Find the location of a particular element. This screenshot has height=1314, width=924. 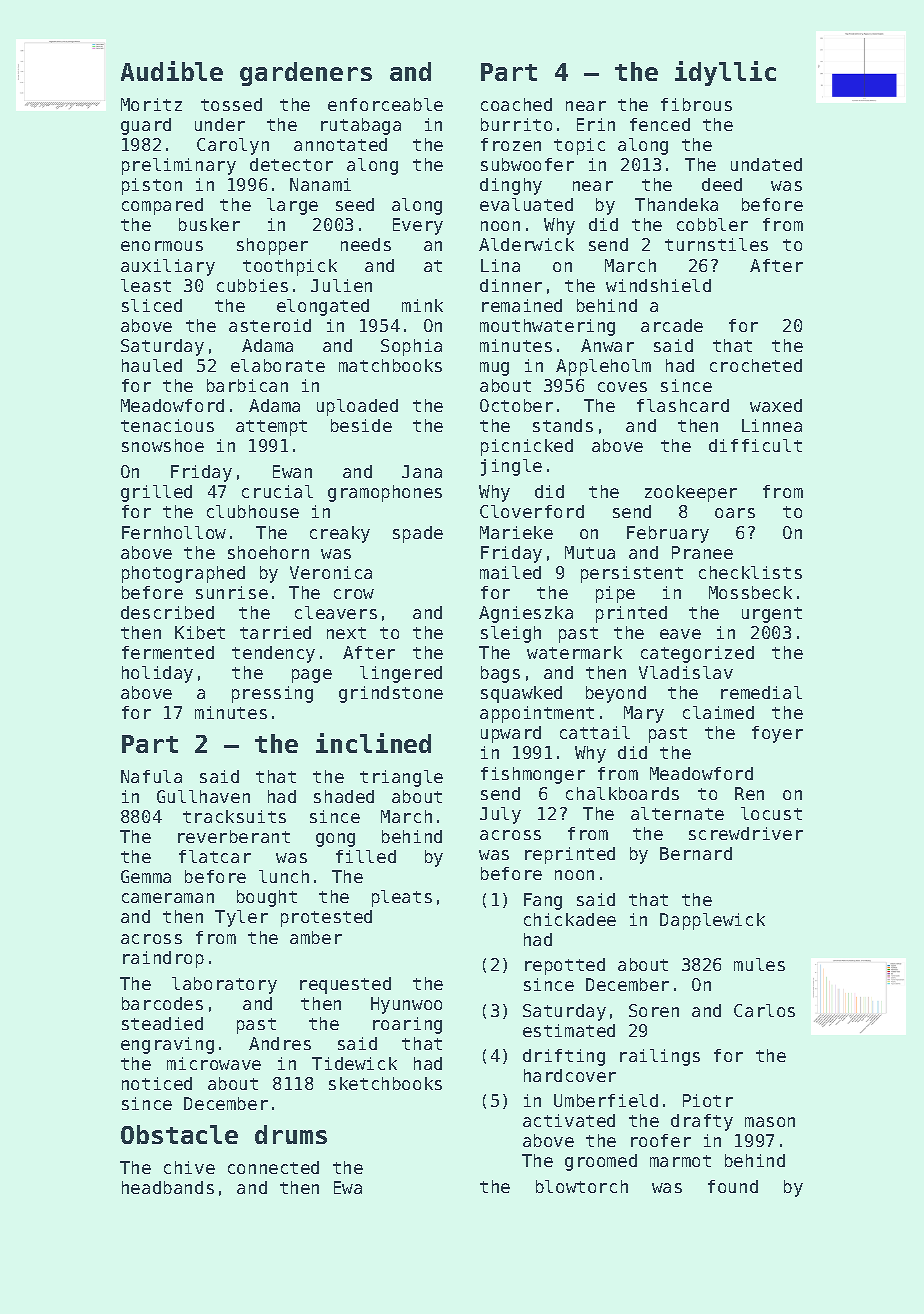

shoehorn is located at coordinates (268, 552).
